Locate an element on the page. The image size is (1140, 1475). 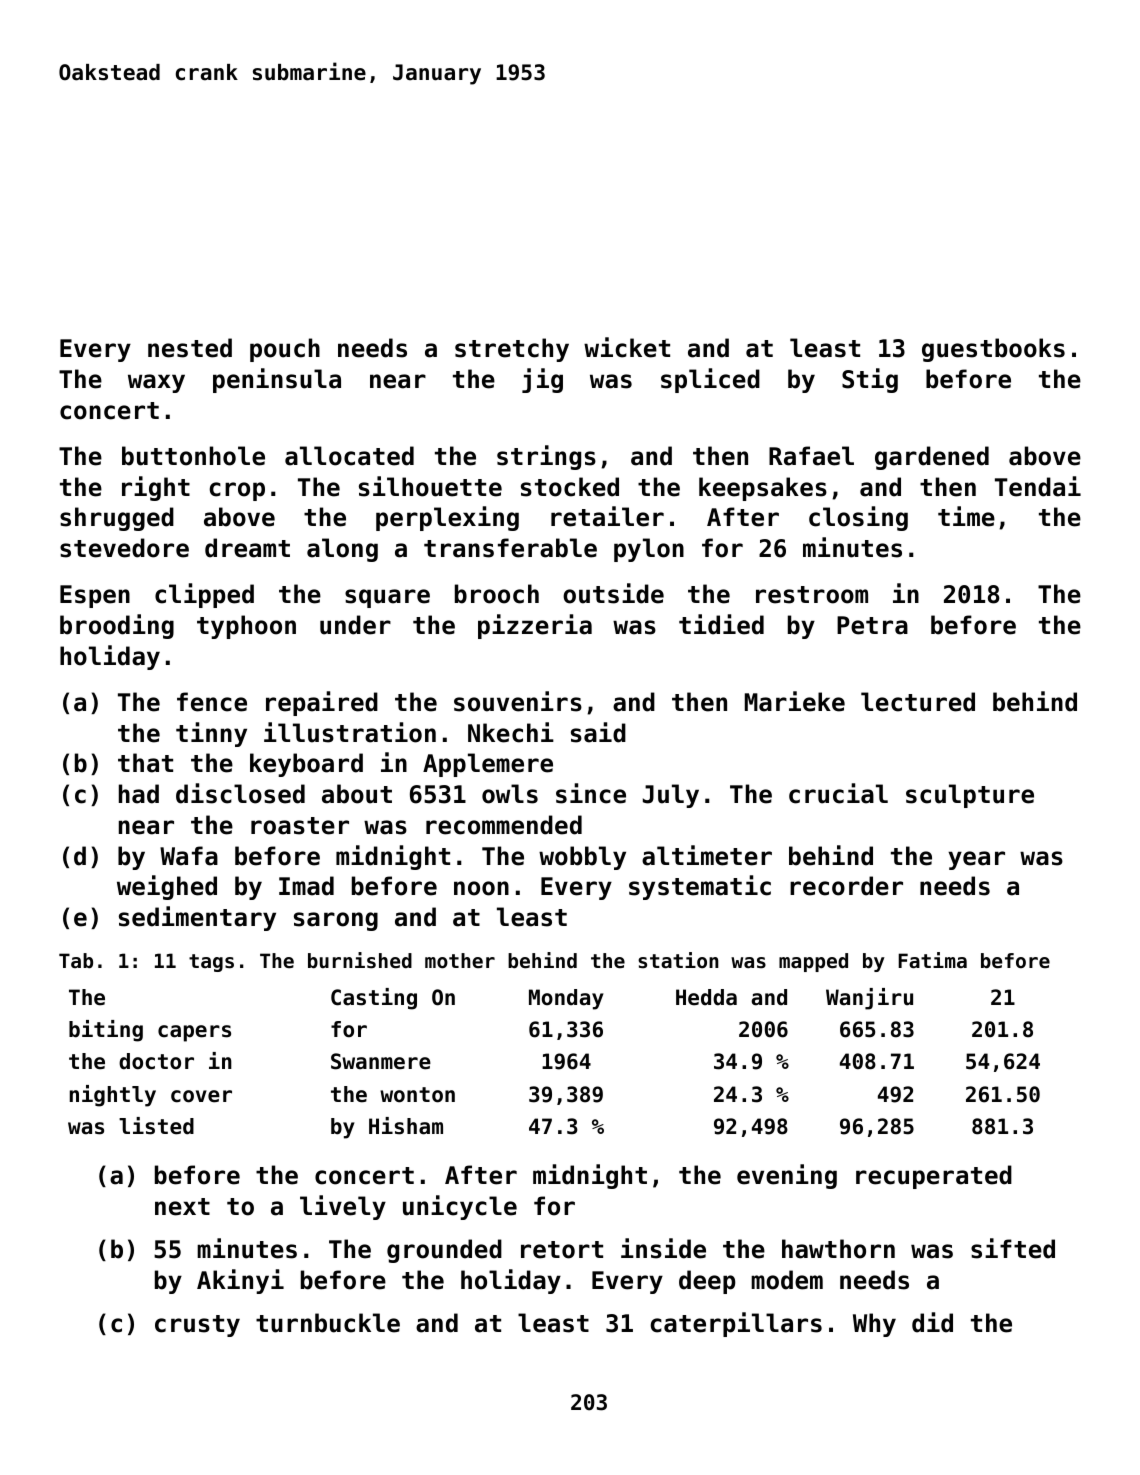
sculpture is located at coordinates (970, 796).
